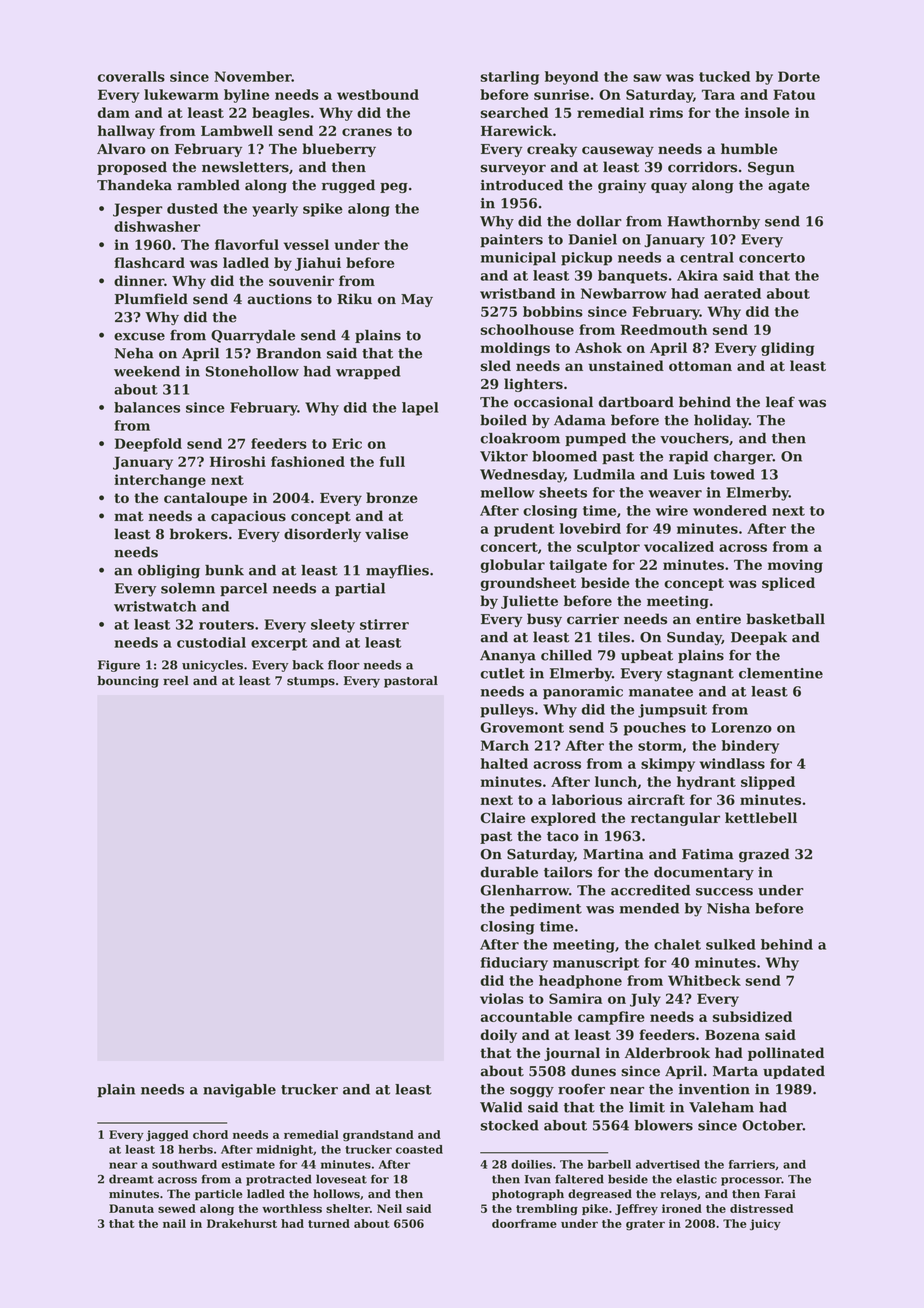 The image size is (924, 1308). I want to click on bunk, so click(224, 570).
